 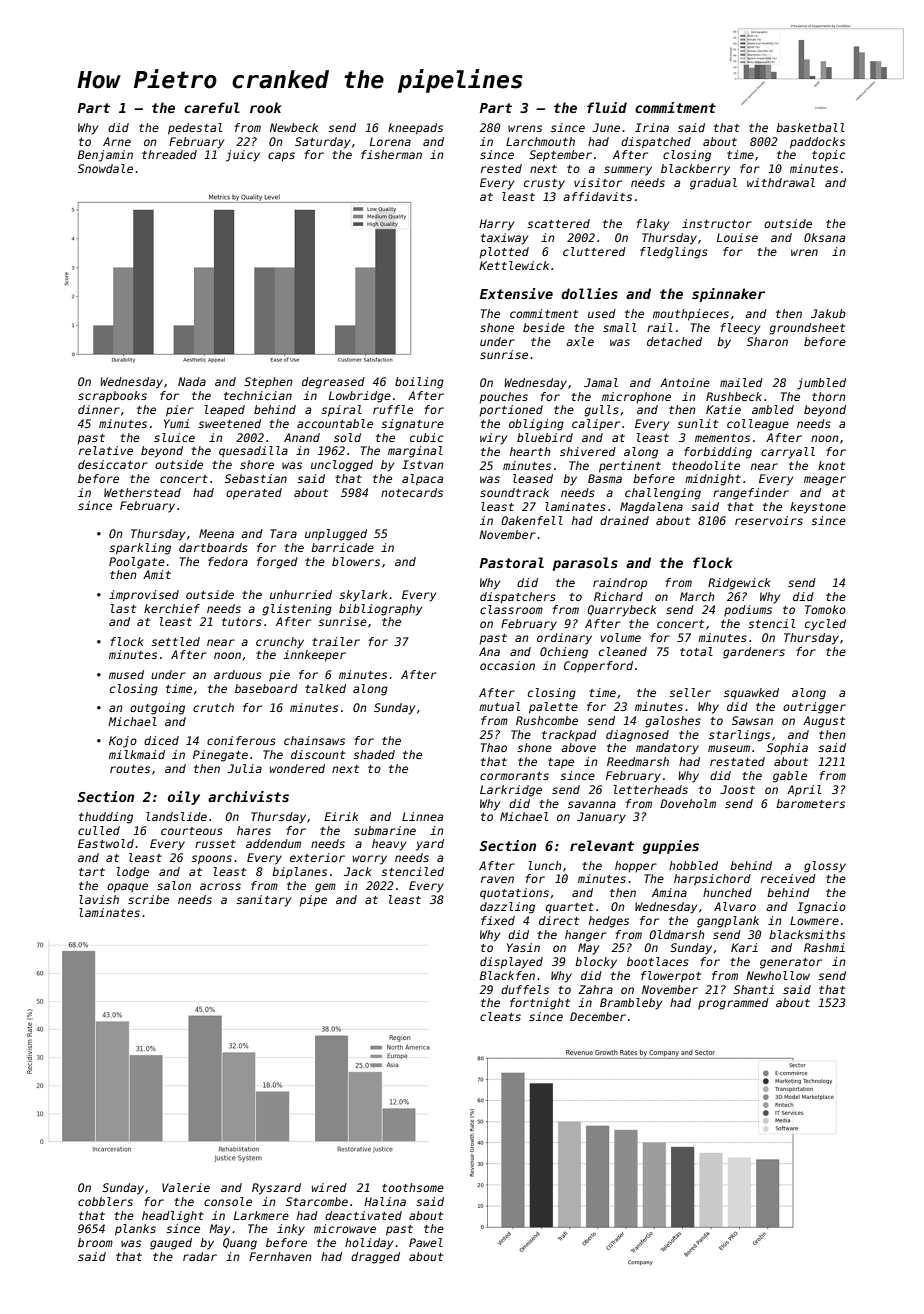 I want to click on radar, so click(x=200, y=1256).
